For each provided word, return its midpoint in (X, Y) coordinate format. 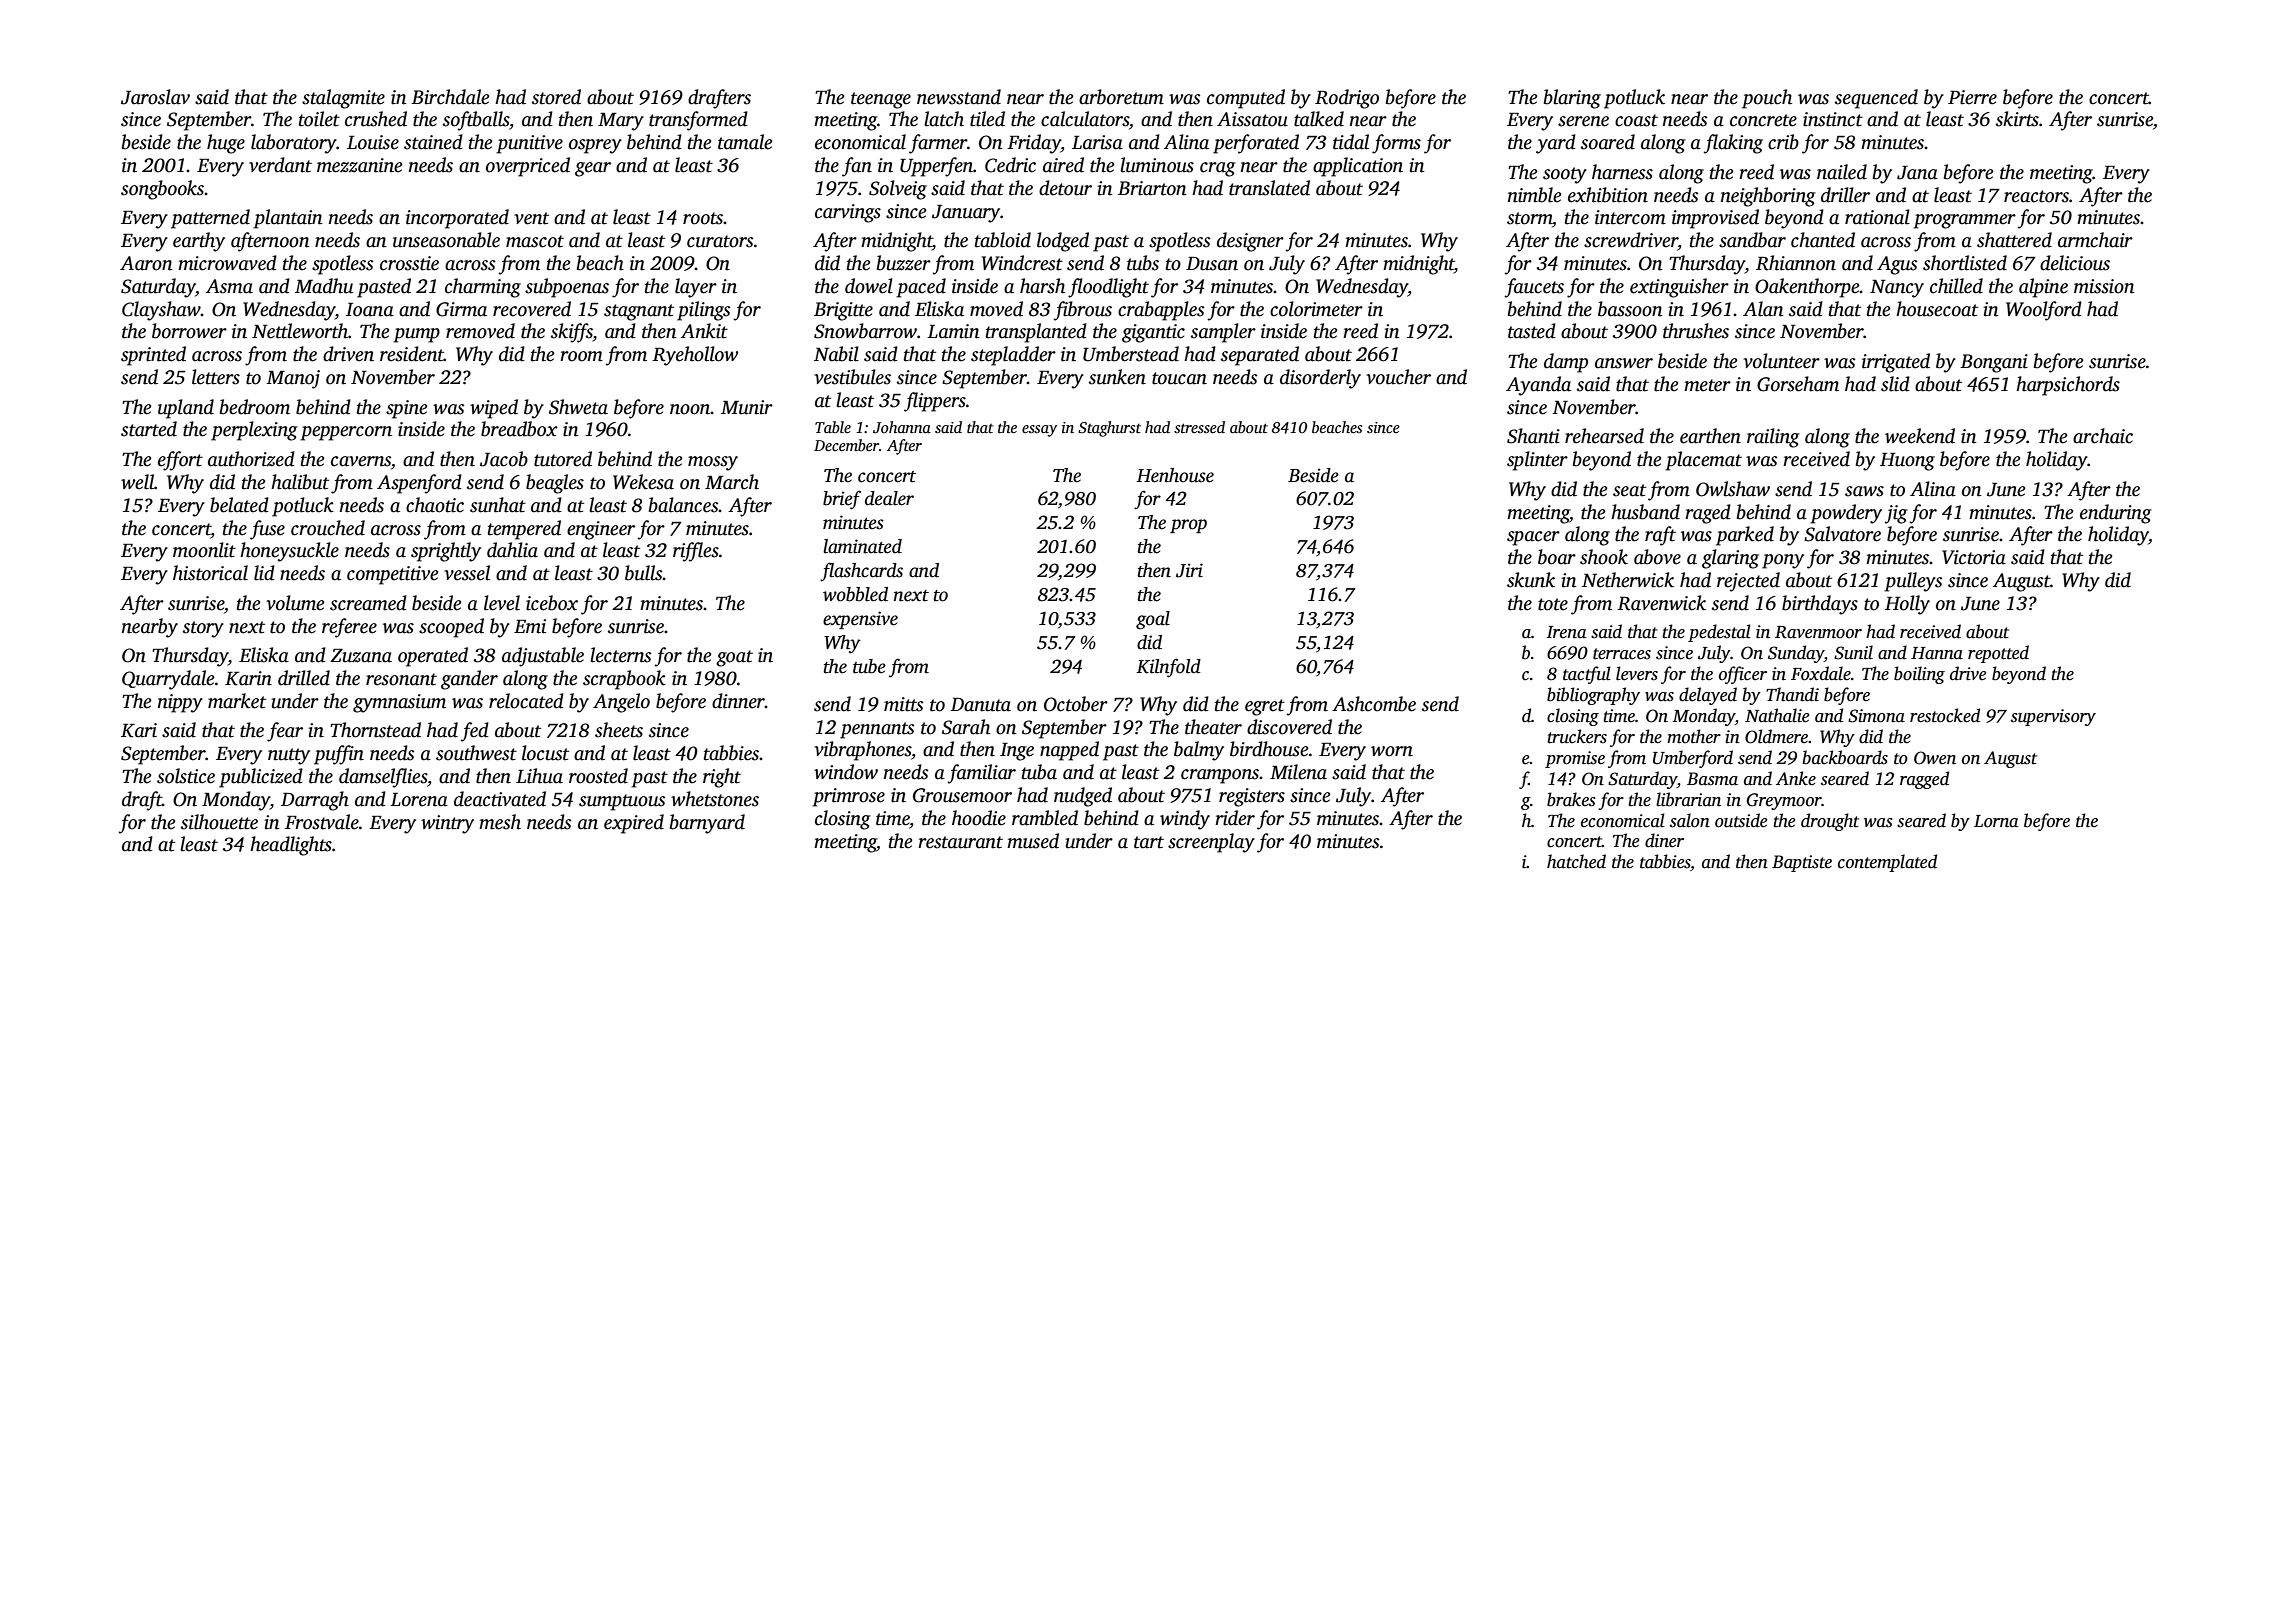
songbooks (162, 190)
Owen (1935, 758)
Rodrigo (1347, 99)
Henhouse (1175, 475)
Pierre (1972, 97)
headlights (291, 846)
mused (1033, 841)
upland (186, 409)
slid (1895, 384)
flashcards (861, 572)
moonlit (204, 550)
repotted (1998, 654)
